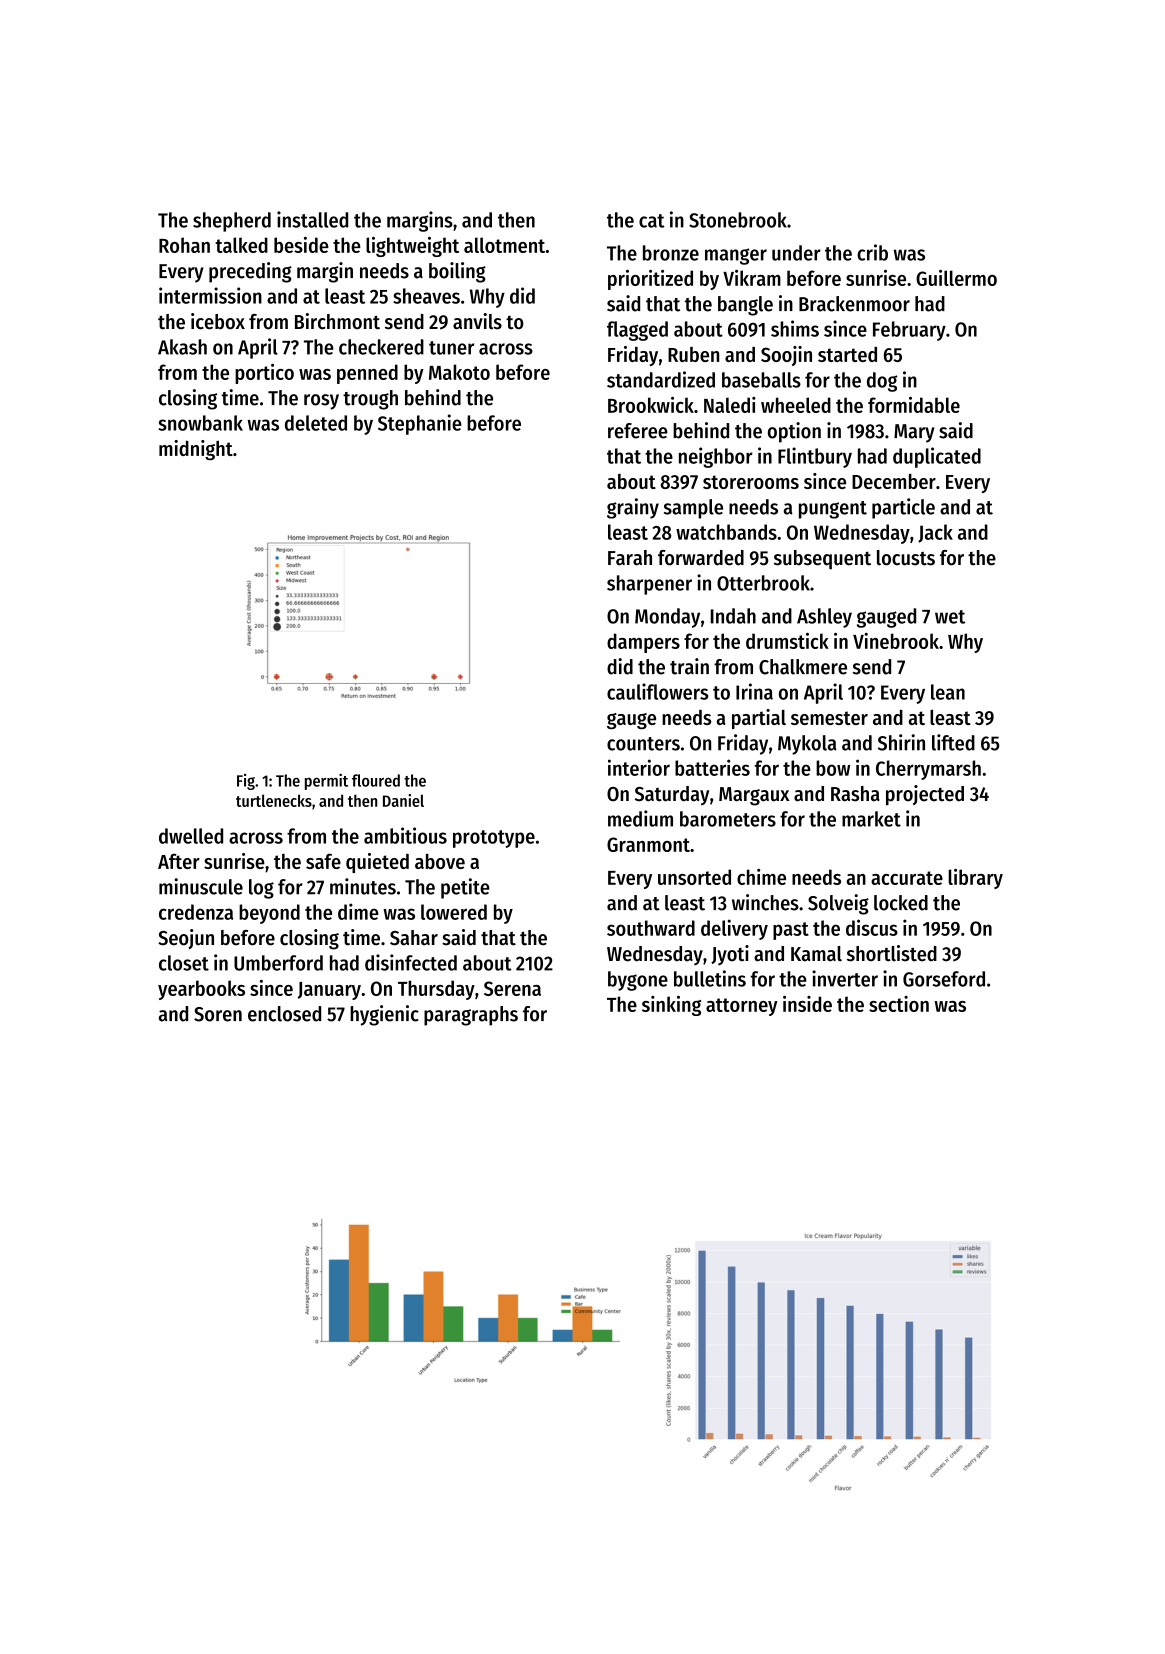 The width and height of the screenshot is (1165, 1654). I want to click on midnight, so click(196, 450).
